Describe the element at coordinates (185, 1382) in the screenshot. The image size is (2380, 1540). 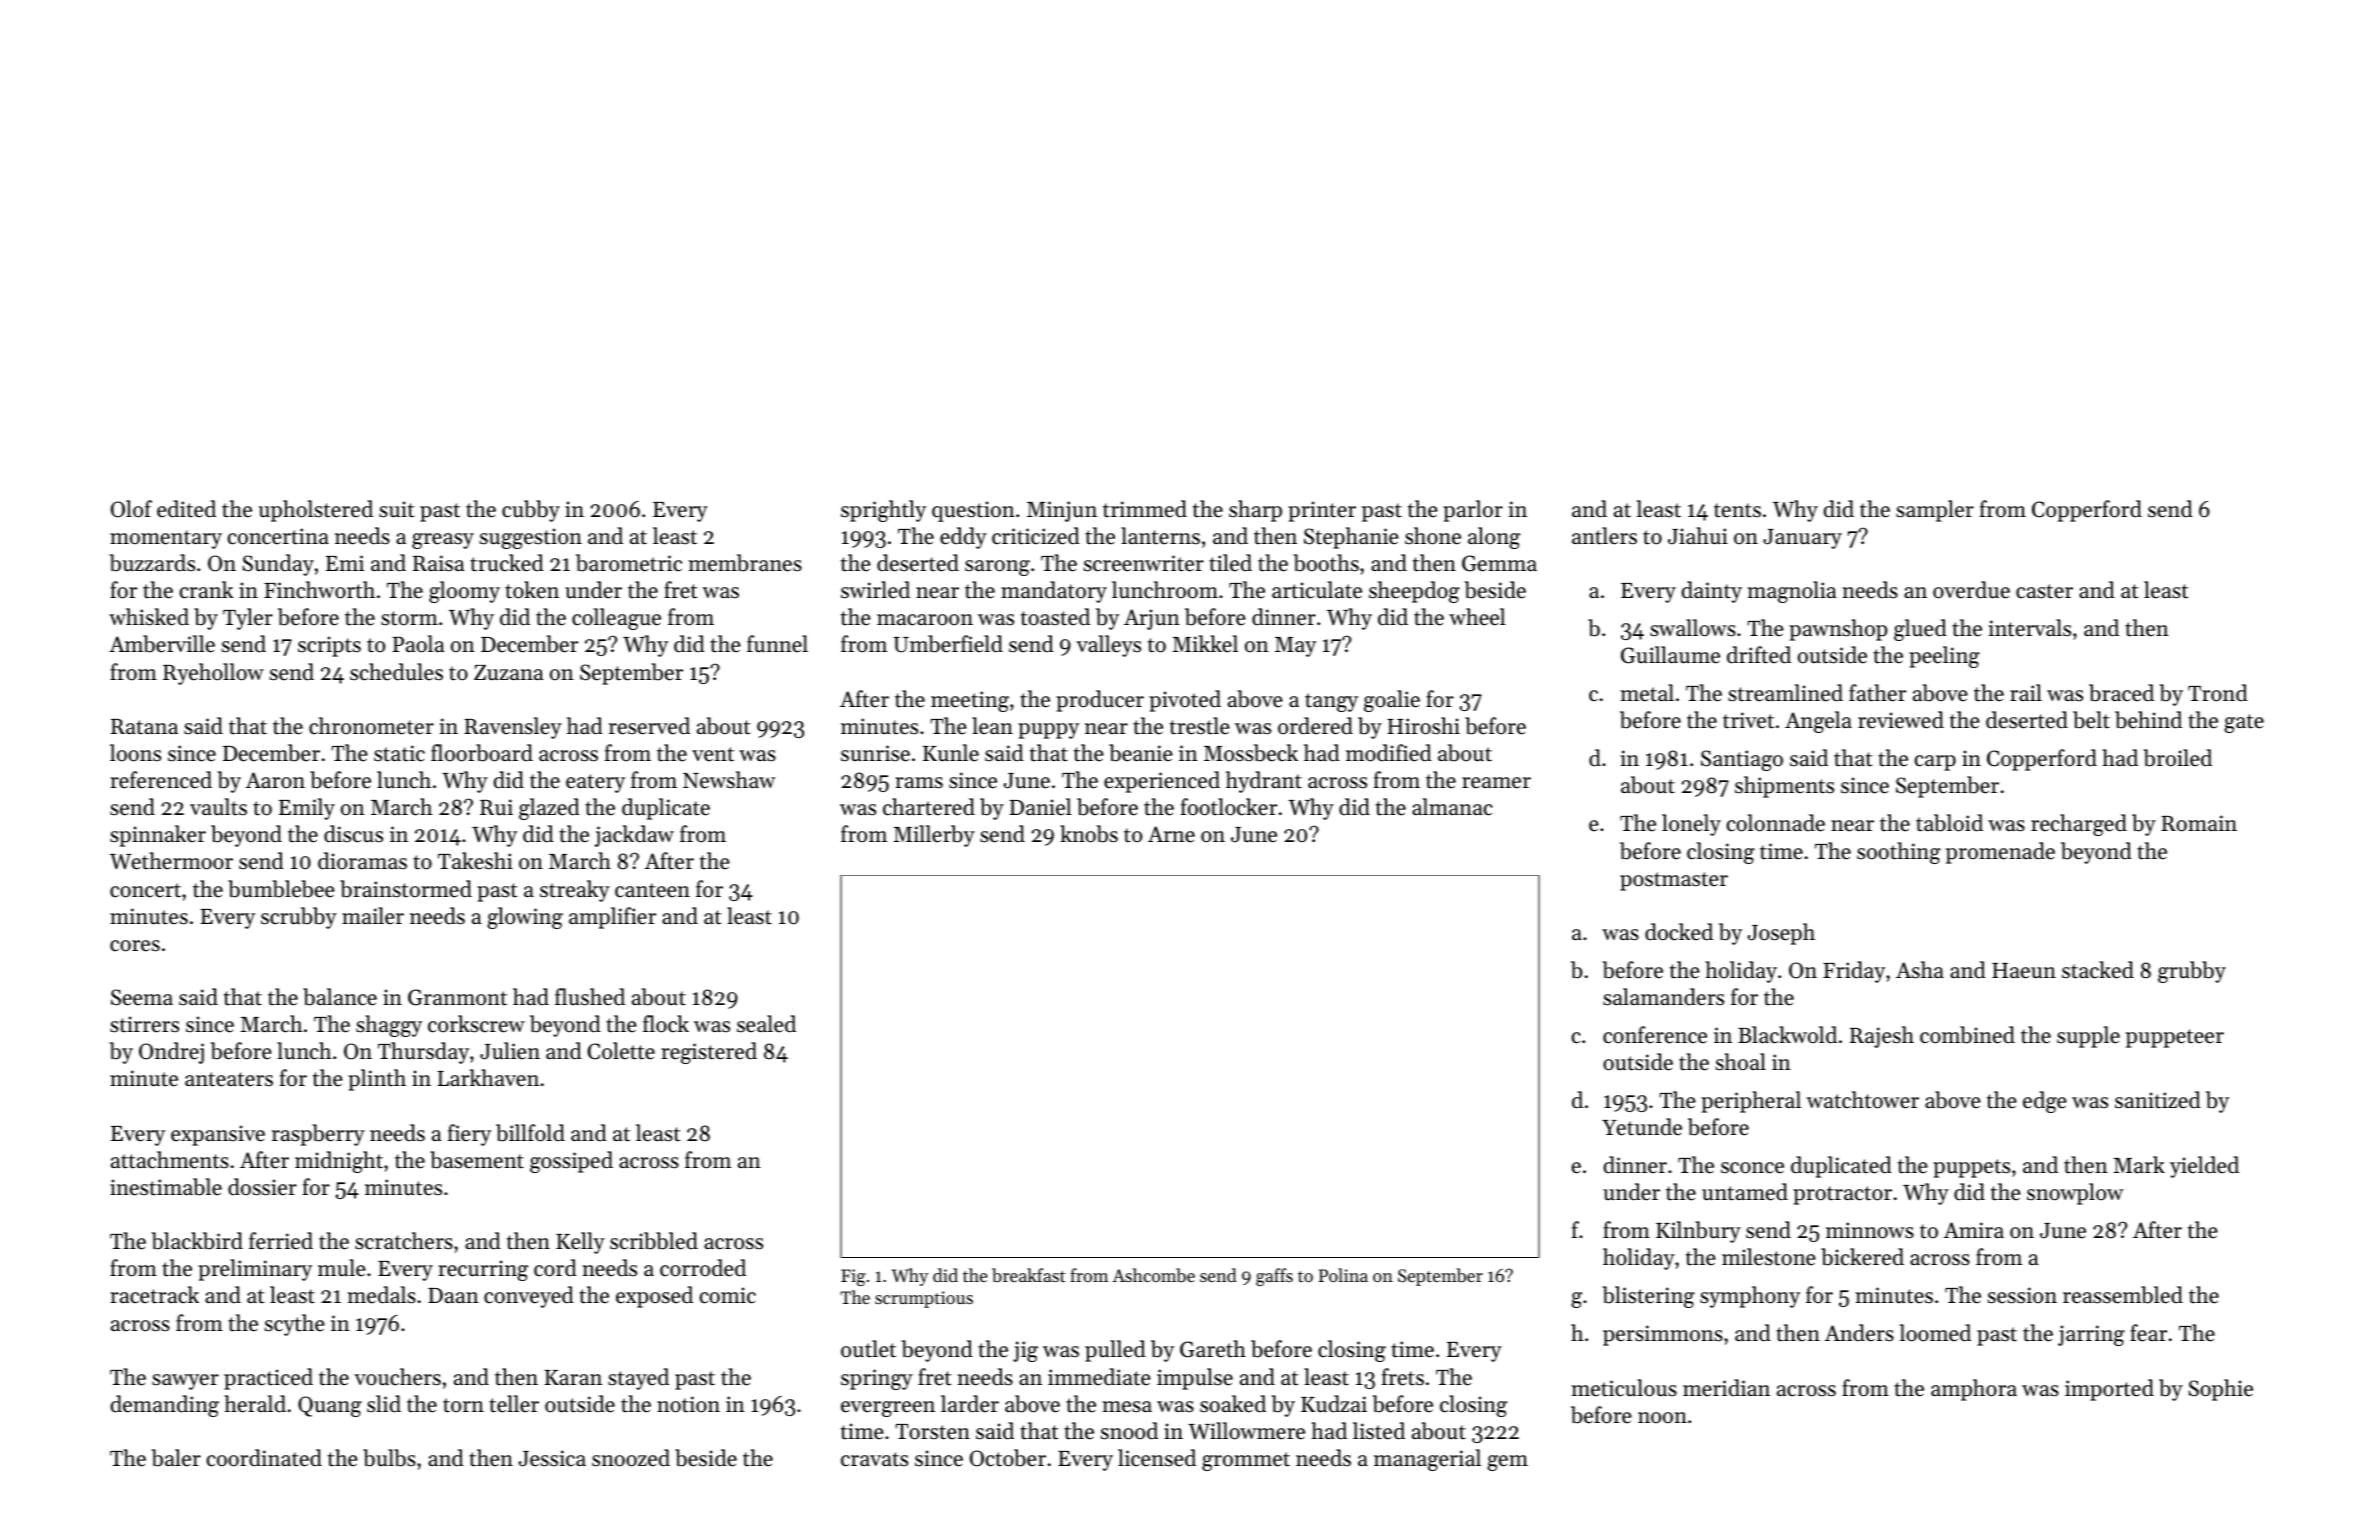
I see `sawyer` at that location.
